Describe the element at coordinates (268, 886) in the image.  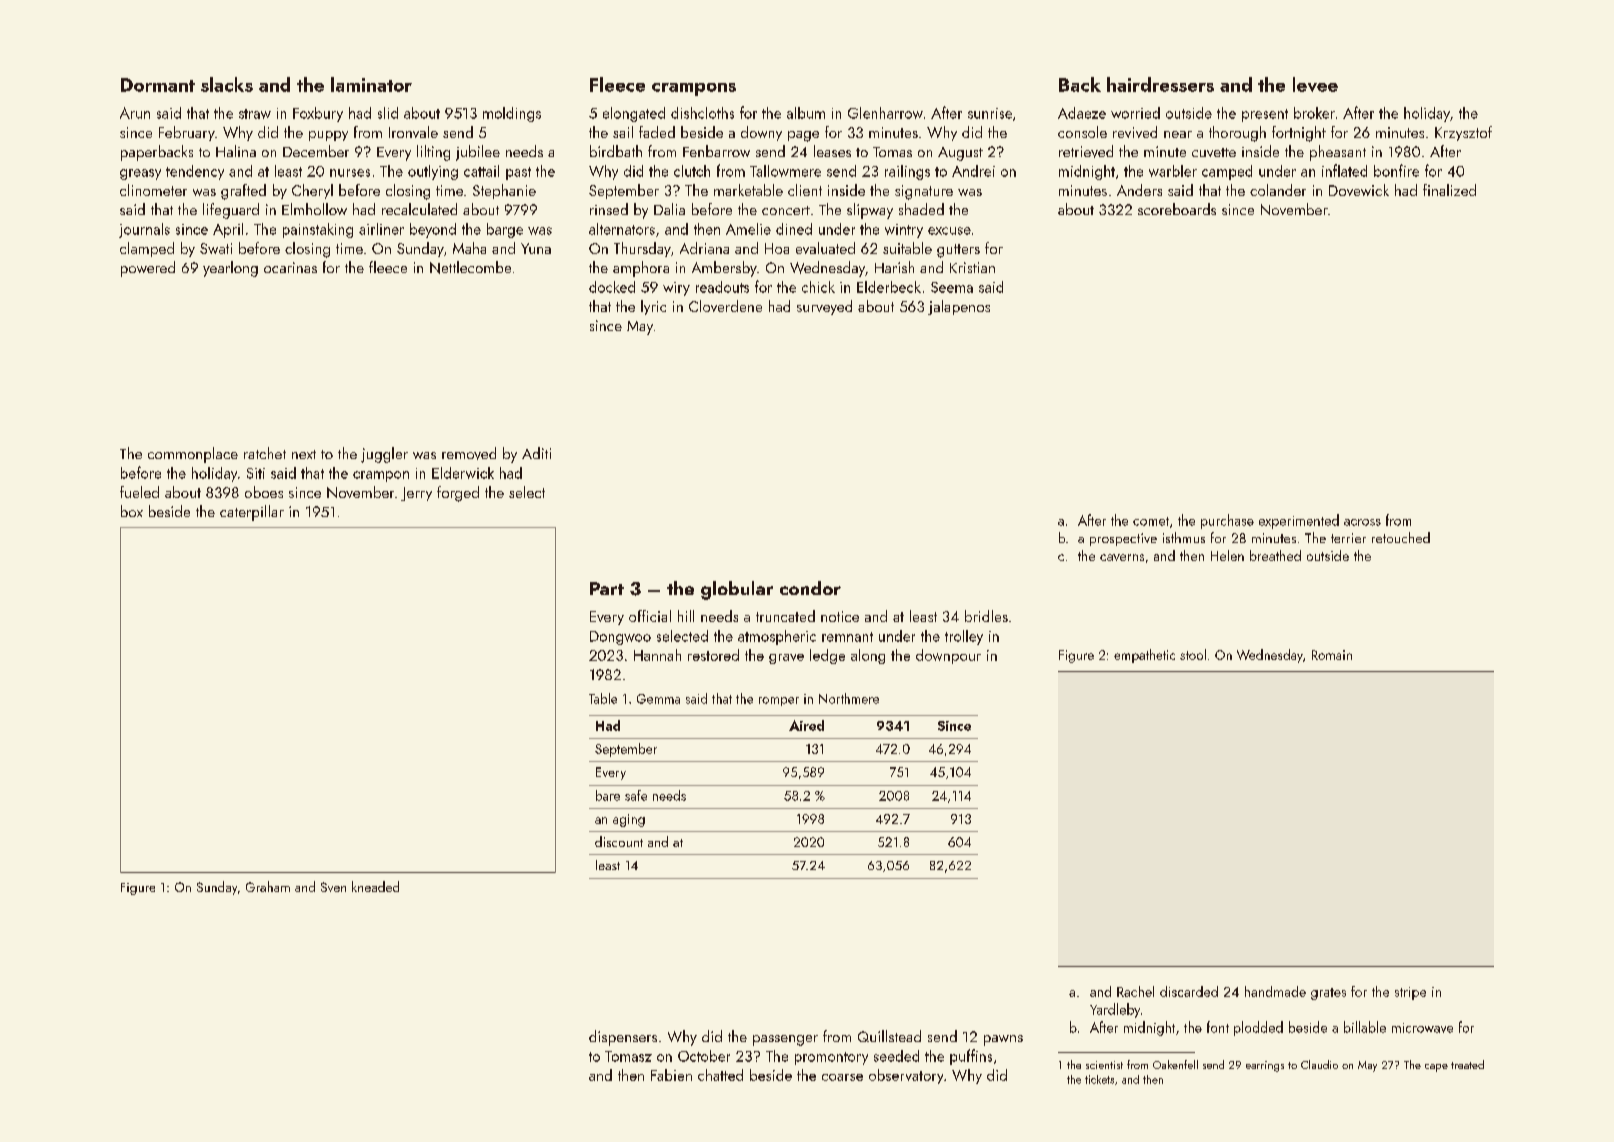
I see `Graham` at that location.
